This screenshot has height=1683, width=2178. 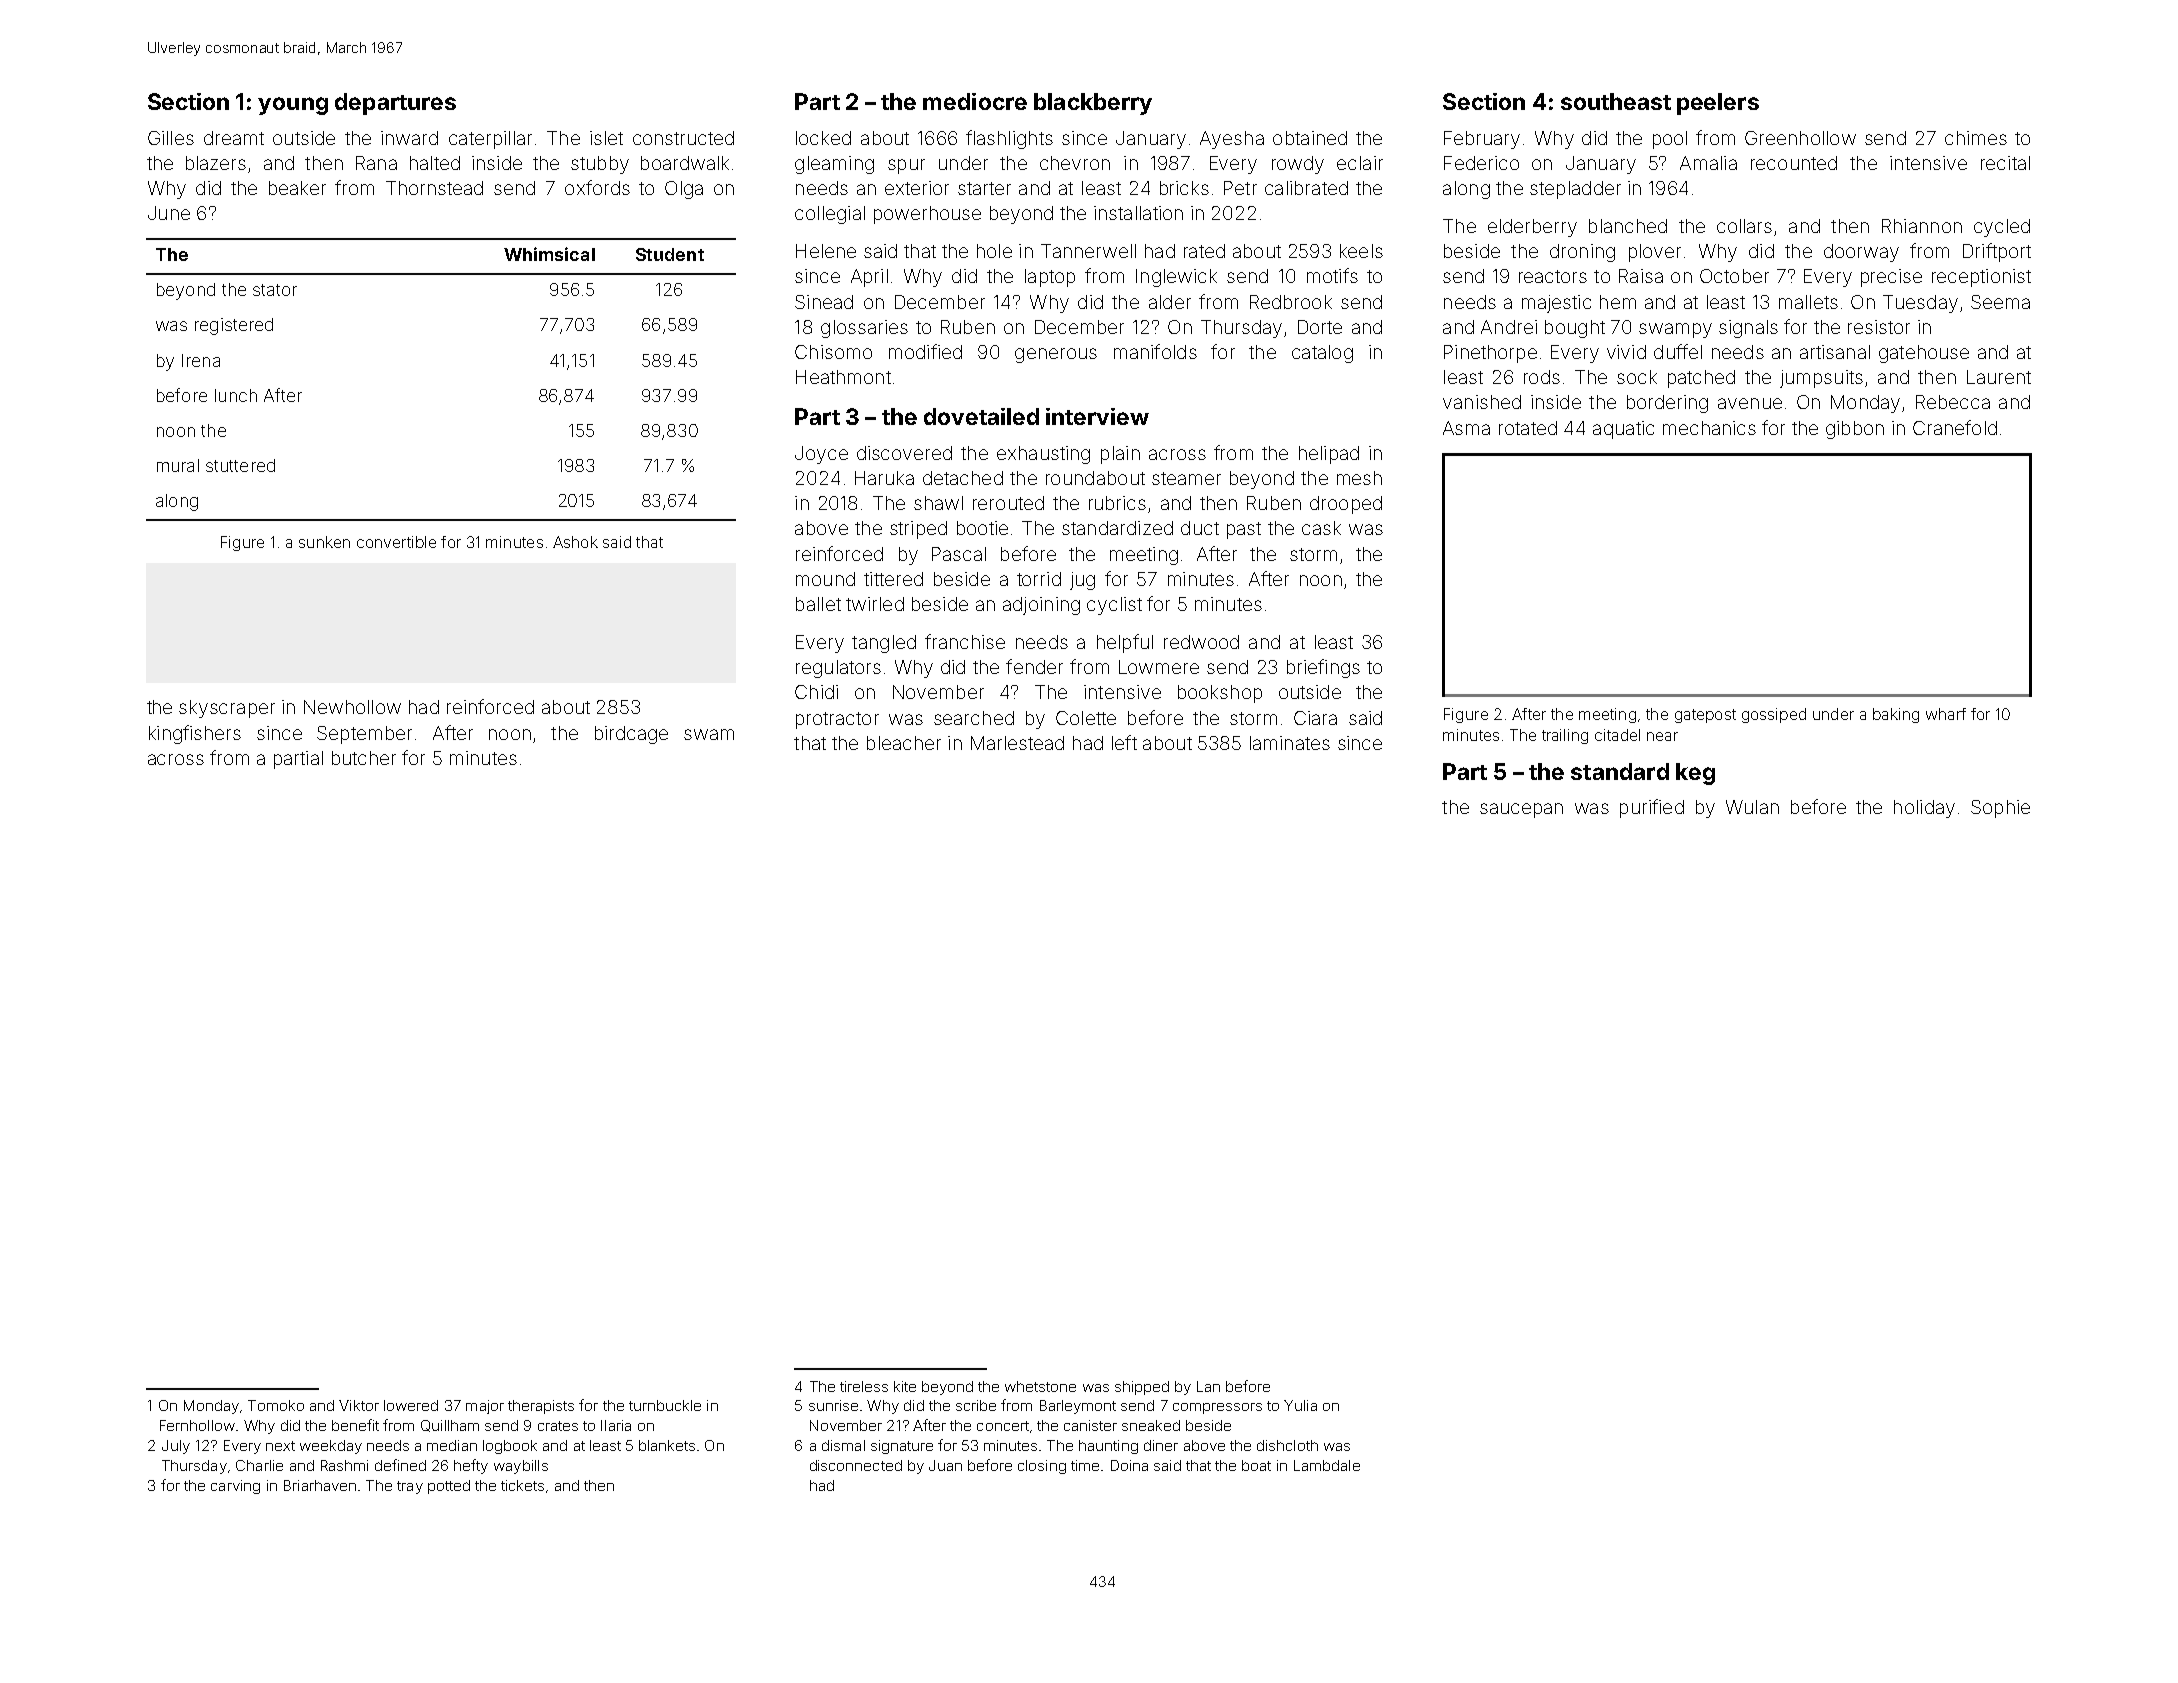 I want to click on saucepan, so click(x=1521, y=810).
